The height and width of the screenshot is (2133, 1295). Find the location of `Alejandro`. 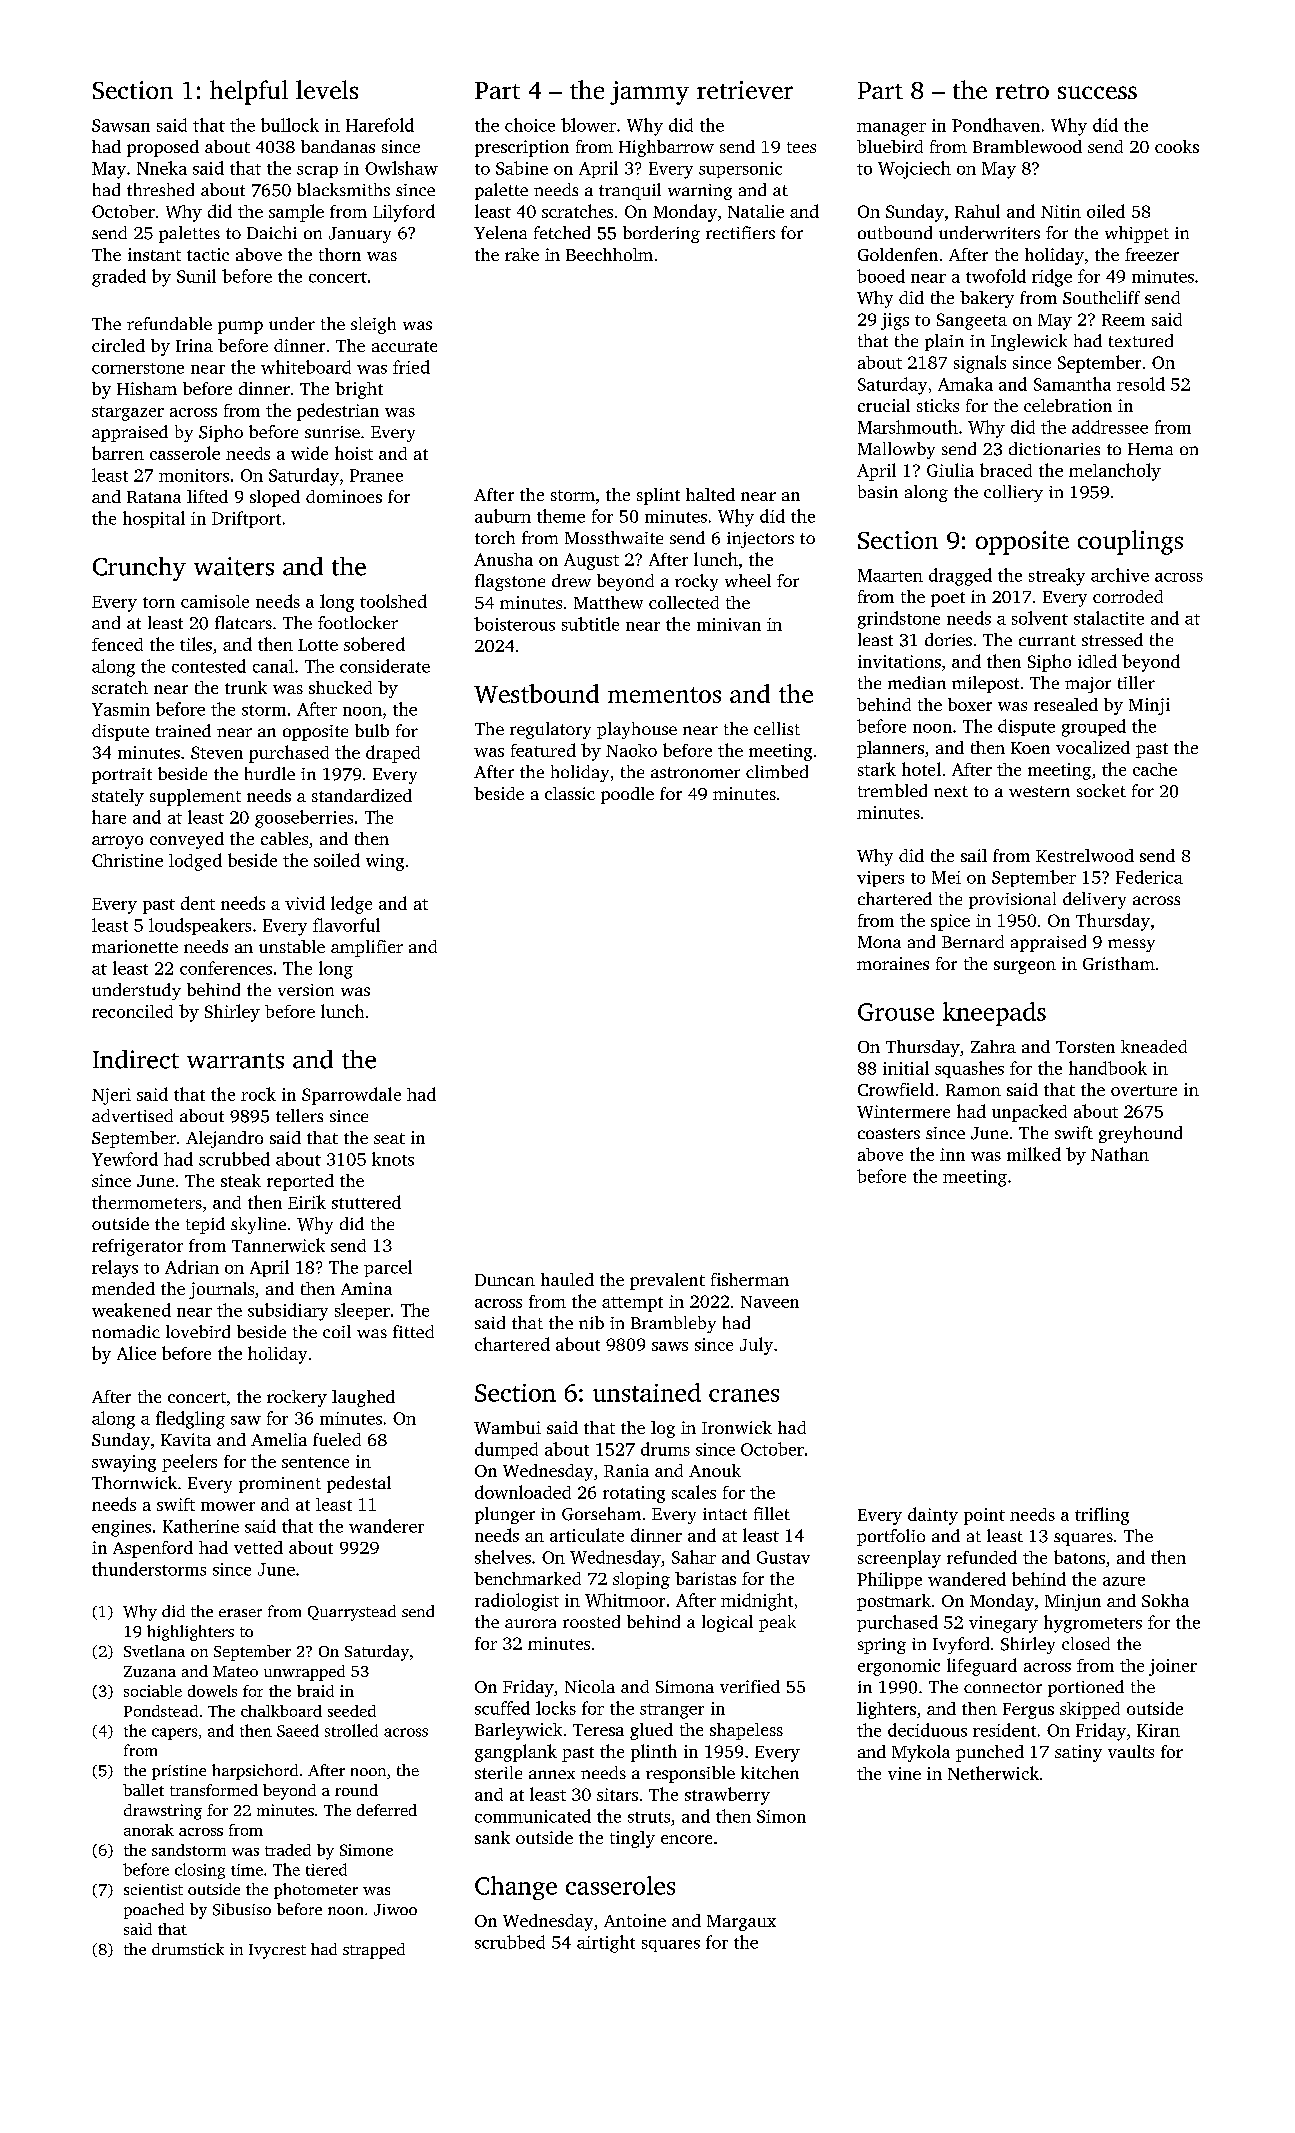

Alejandro is located at coordinates (224, 1139).
